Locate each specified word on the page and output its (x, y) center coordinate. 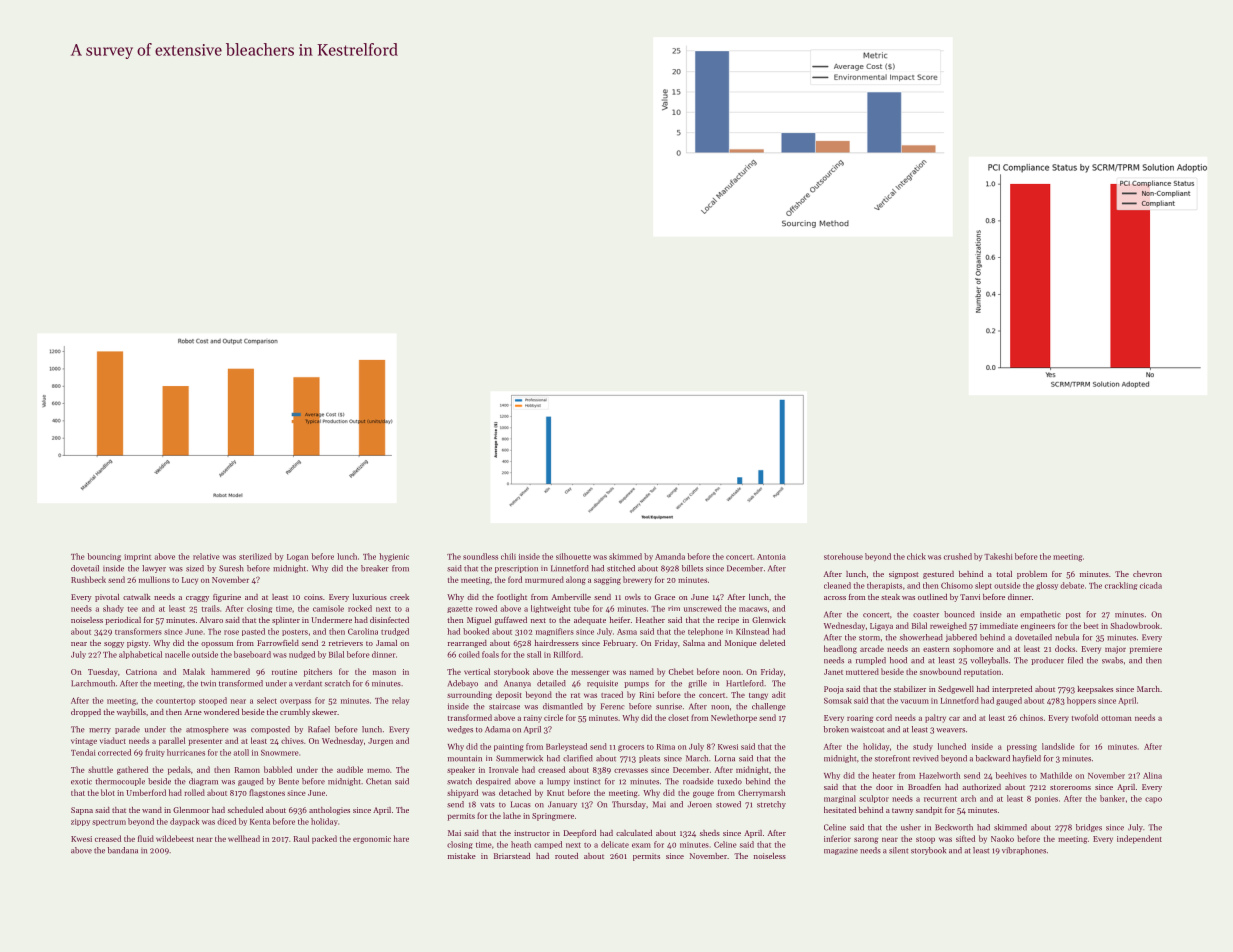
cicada (1151, 585)
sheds (710, 833)
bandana (123, 850)
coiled (469, 654)
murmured (544, 579)
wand (152, 810)
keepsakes (1095, 690)
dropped (86, 713)
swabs (1112, 660)
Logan (298, 558)
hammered (230, 671)
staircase (504, 706)
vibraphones (1024, 851)
